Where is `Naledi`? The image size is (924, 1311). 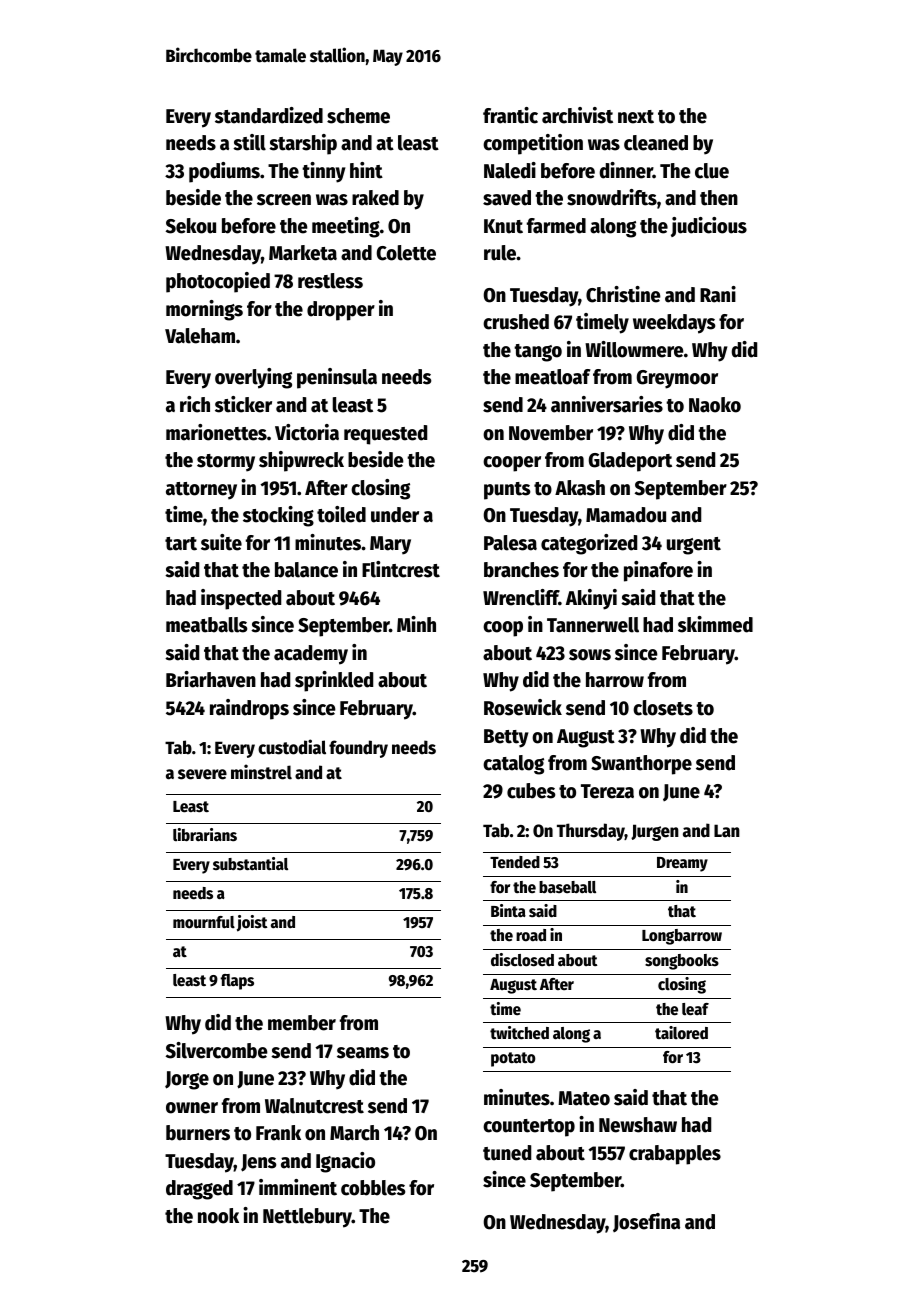
Naledi is located at coordinates (510, 170).
